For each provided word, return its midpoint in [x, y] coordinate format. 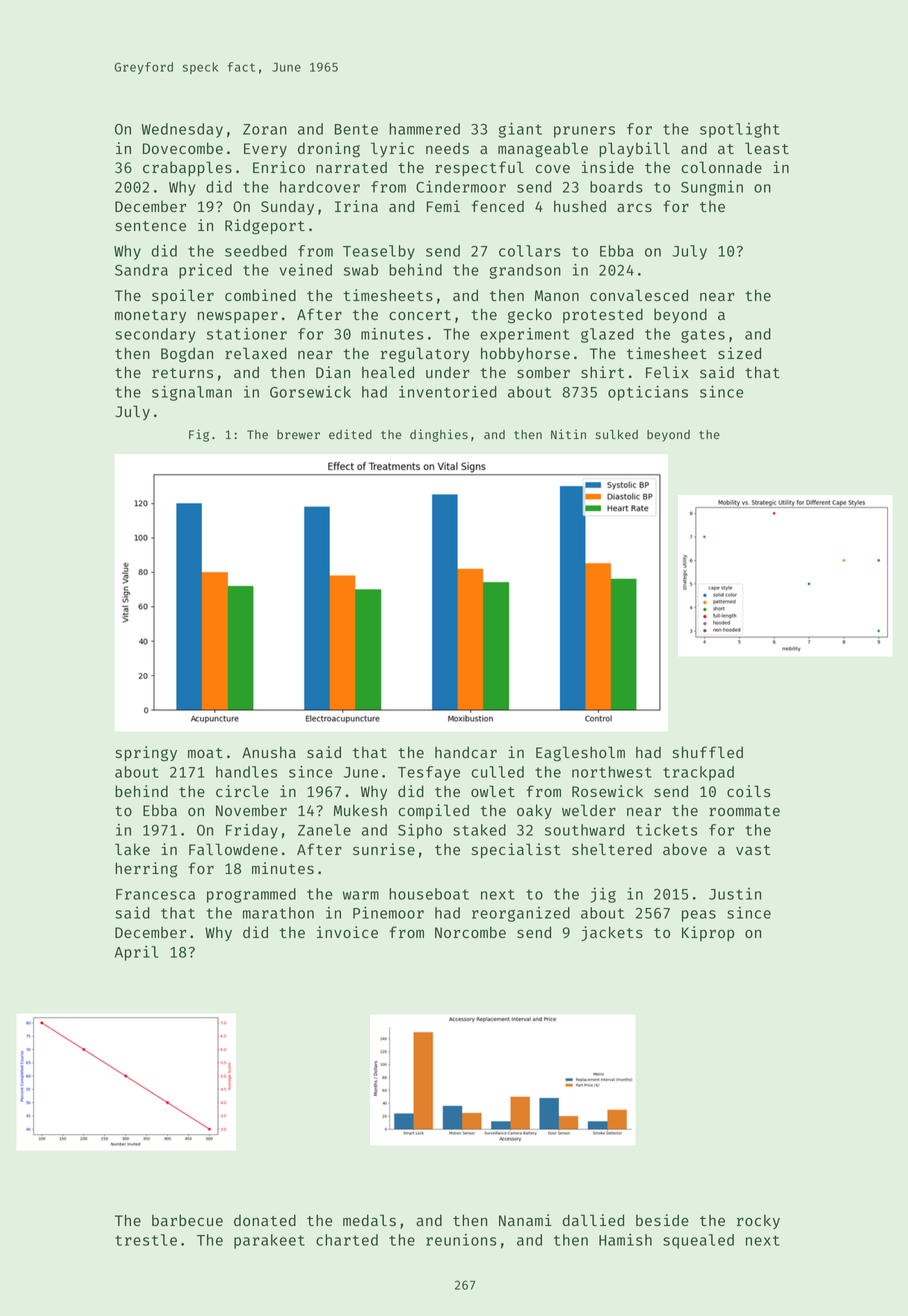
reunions [461, 1240]
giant [520, 130]
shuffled [707, 752]
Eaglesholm [580, 754]
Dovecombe [183, 148]
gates [703, 336]
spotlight [740, 130]
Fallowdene [233, 849]
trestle [146, 1240]
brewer [298, 434]
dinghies [439, 435]
